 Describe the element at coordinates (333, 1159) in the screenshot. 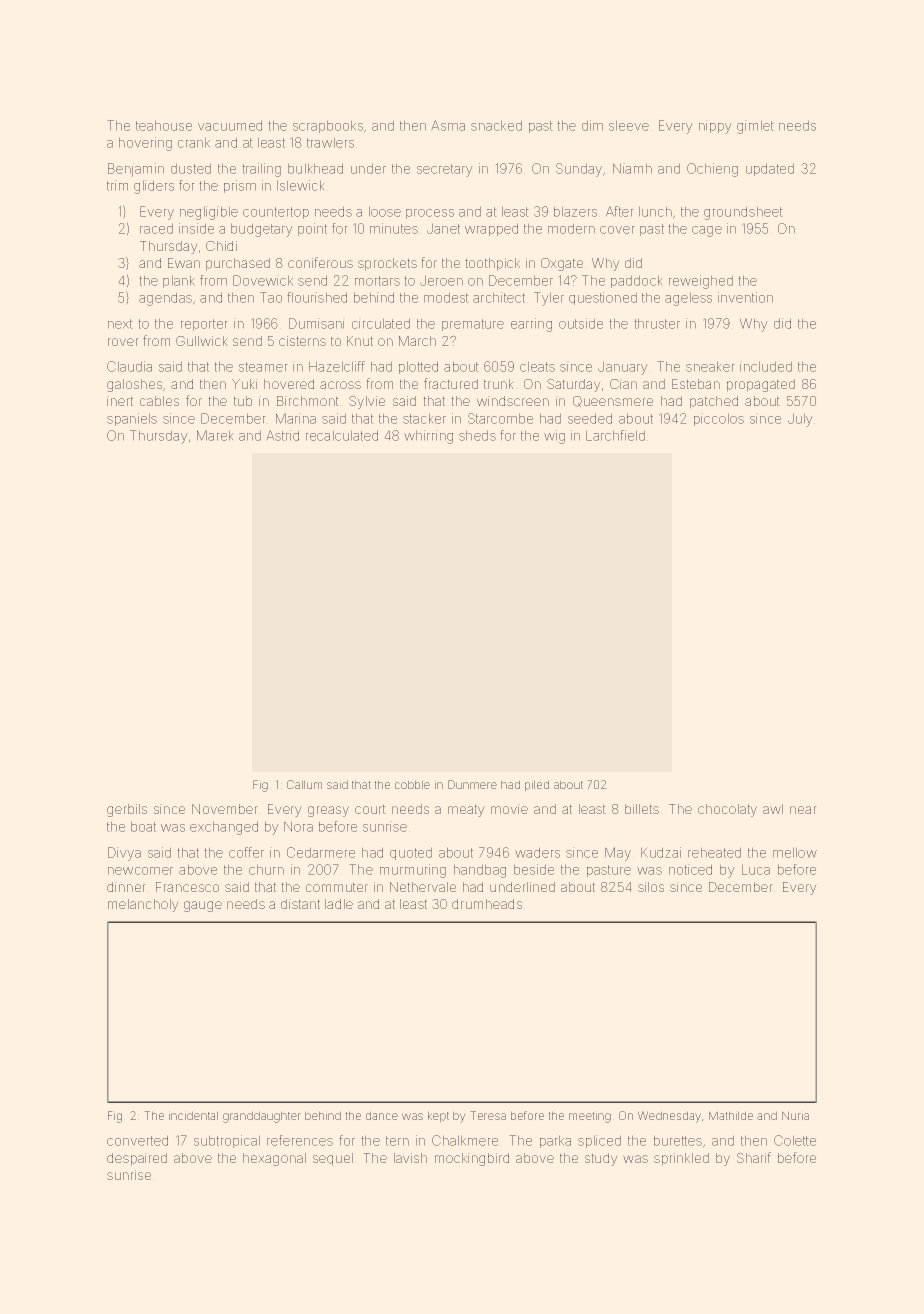

I see `sequel` at that location.
